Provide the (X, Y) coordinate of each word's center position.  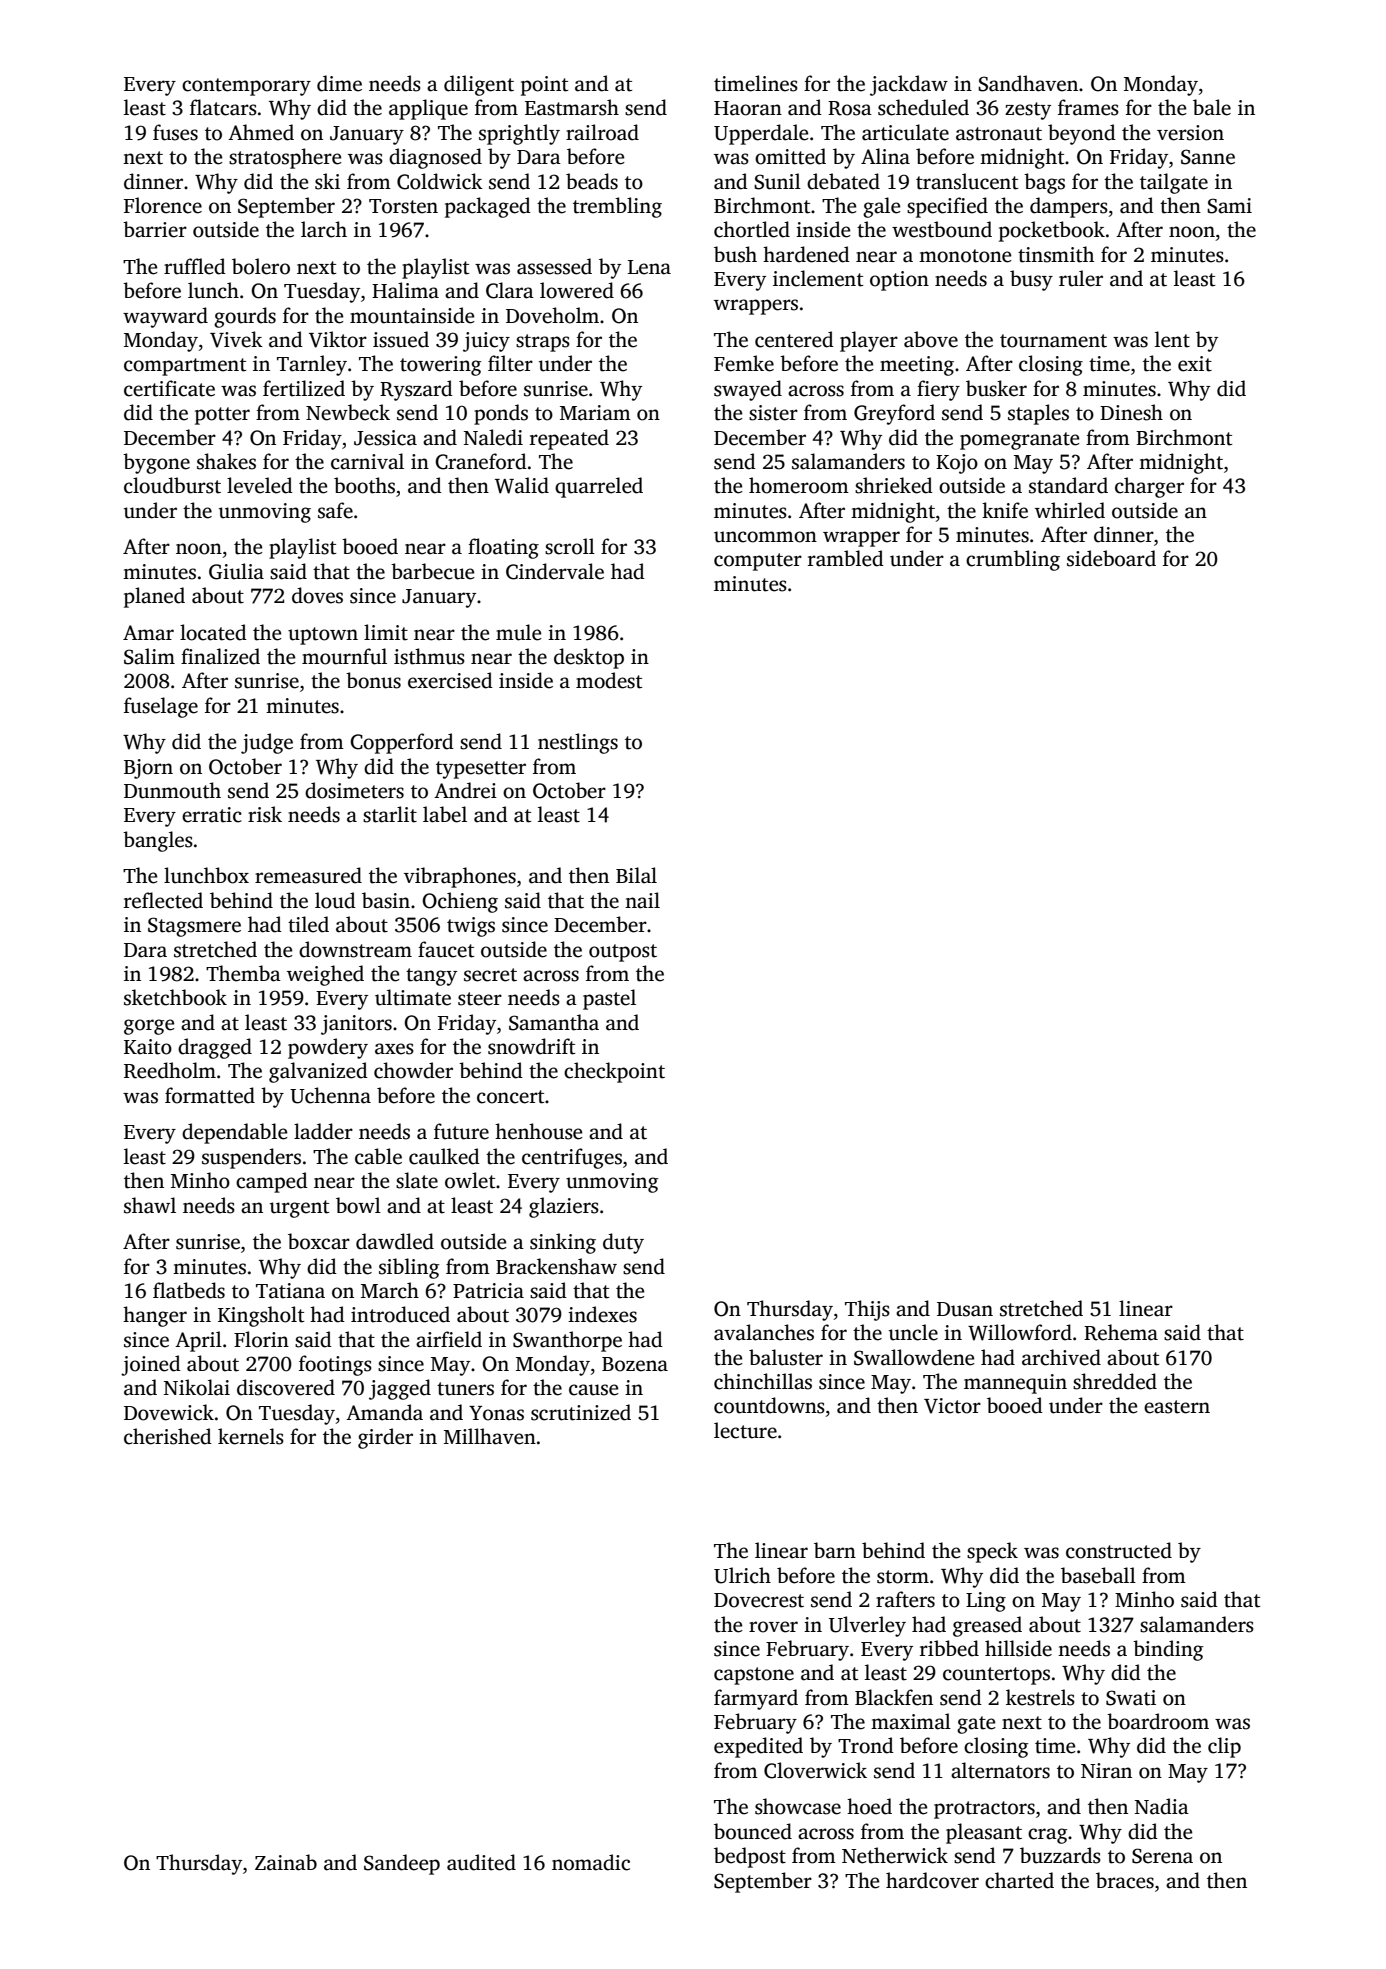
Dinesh (1131, 412)
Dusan (965, 1309)
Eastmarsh (572, 107)
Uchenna (330, 1095)
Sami (1229, 206)
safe (335, 510)
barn (835, 1550)
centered (794, 339)
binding (1168, 1650)
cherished (168, 1436)
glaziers (564, 1207)
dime (339, 83)
